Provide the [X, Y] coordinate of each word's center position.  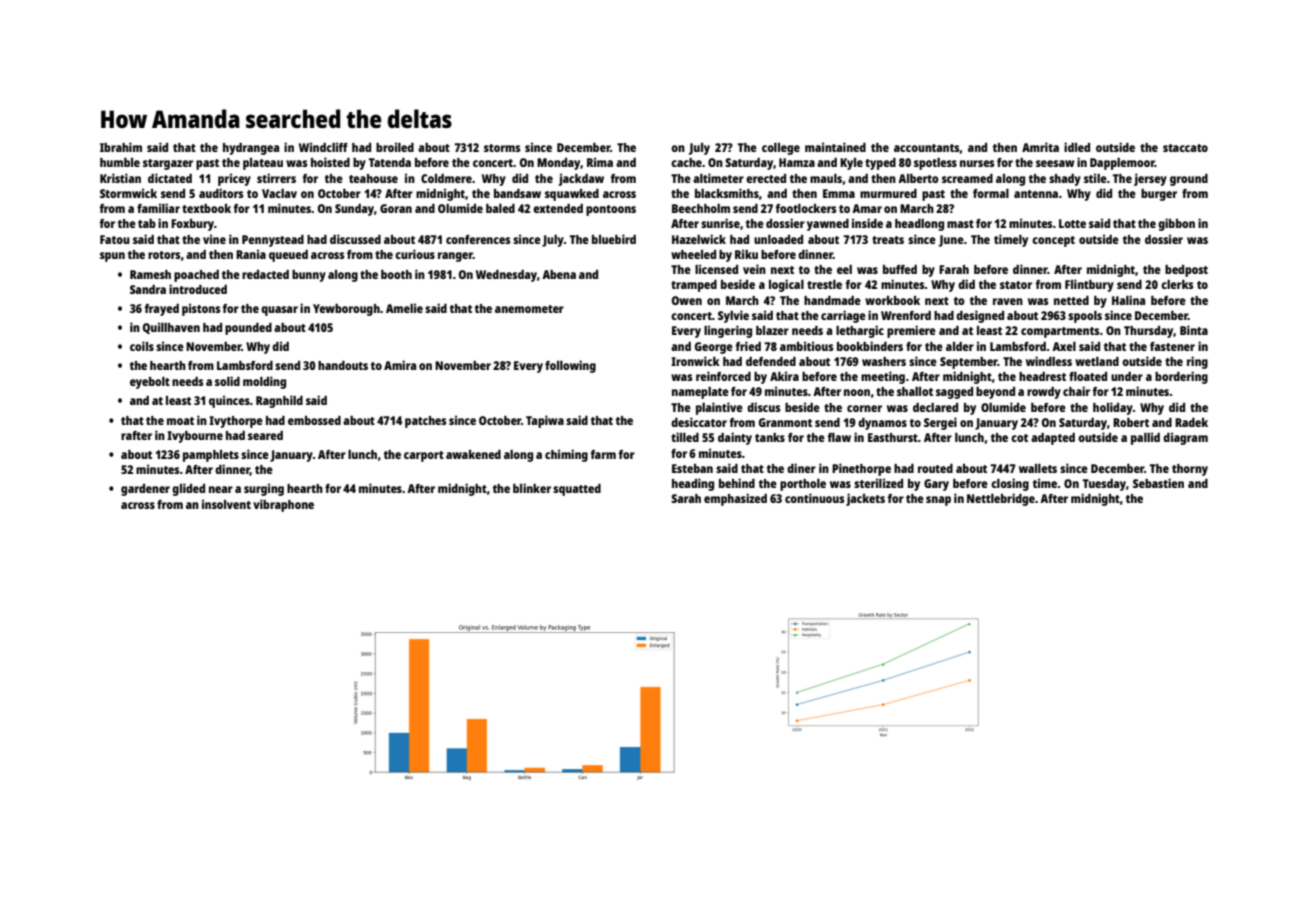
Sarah [686, 498]
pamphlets [211, 456]
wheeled [693, 254]
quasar [279, 311]
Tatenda [390, 162]
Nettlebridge [1001, 499]
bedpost [1186, 271]
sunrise [720, 223]
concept [1053, 241]
